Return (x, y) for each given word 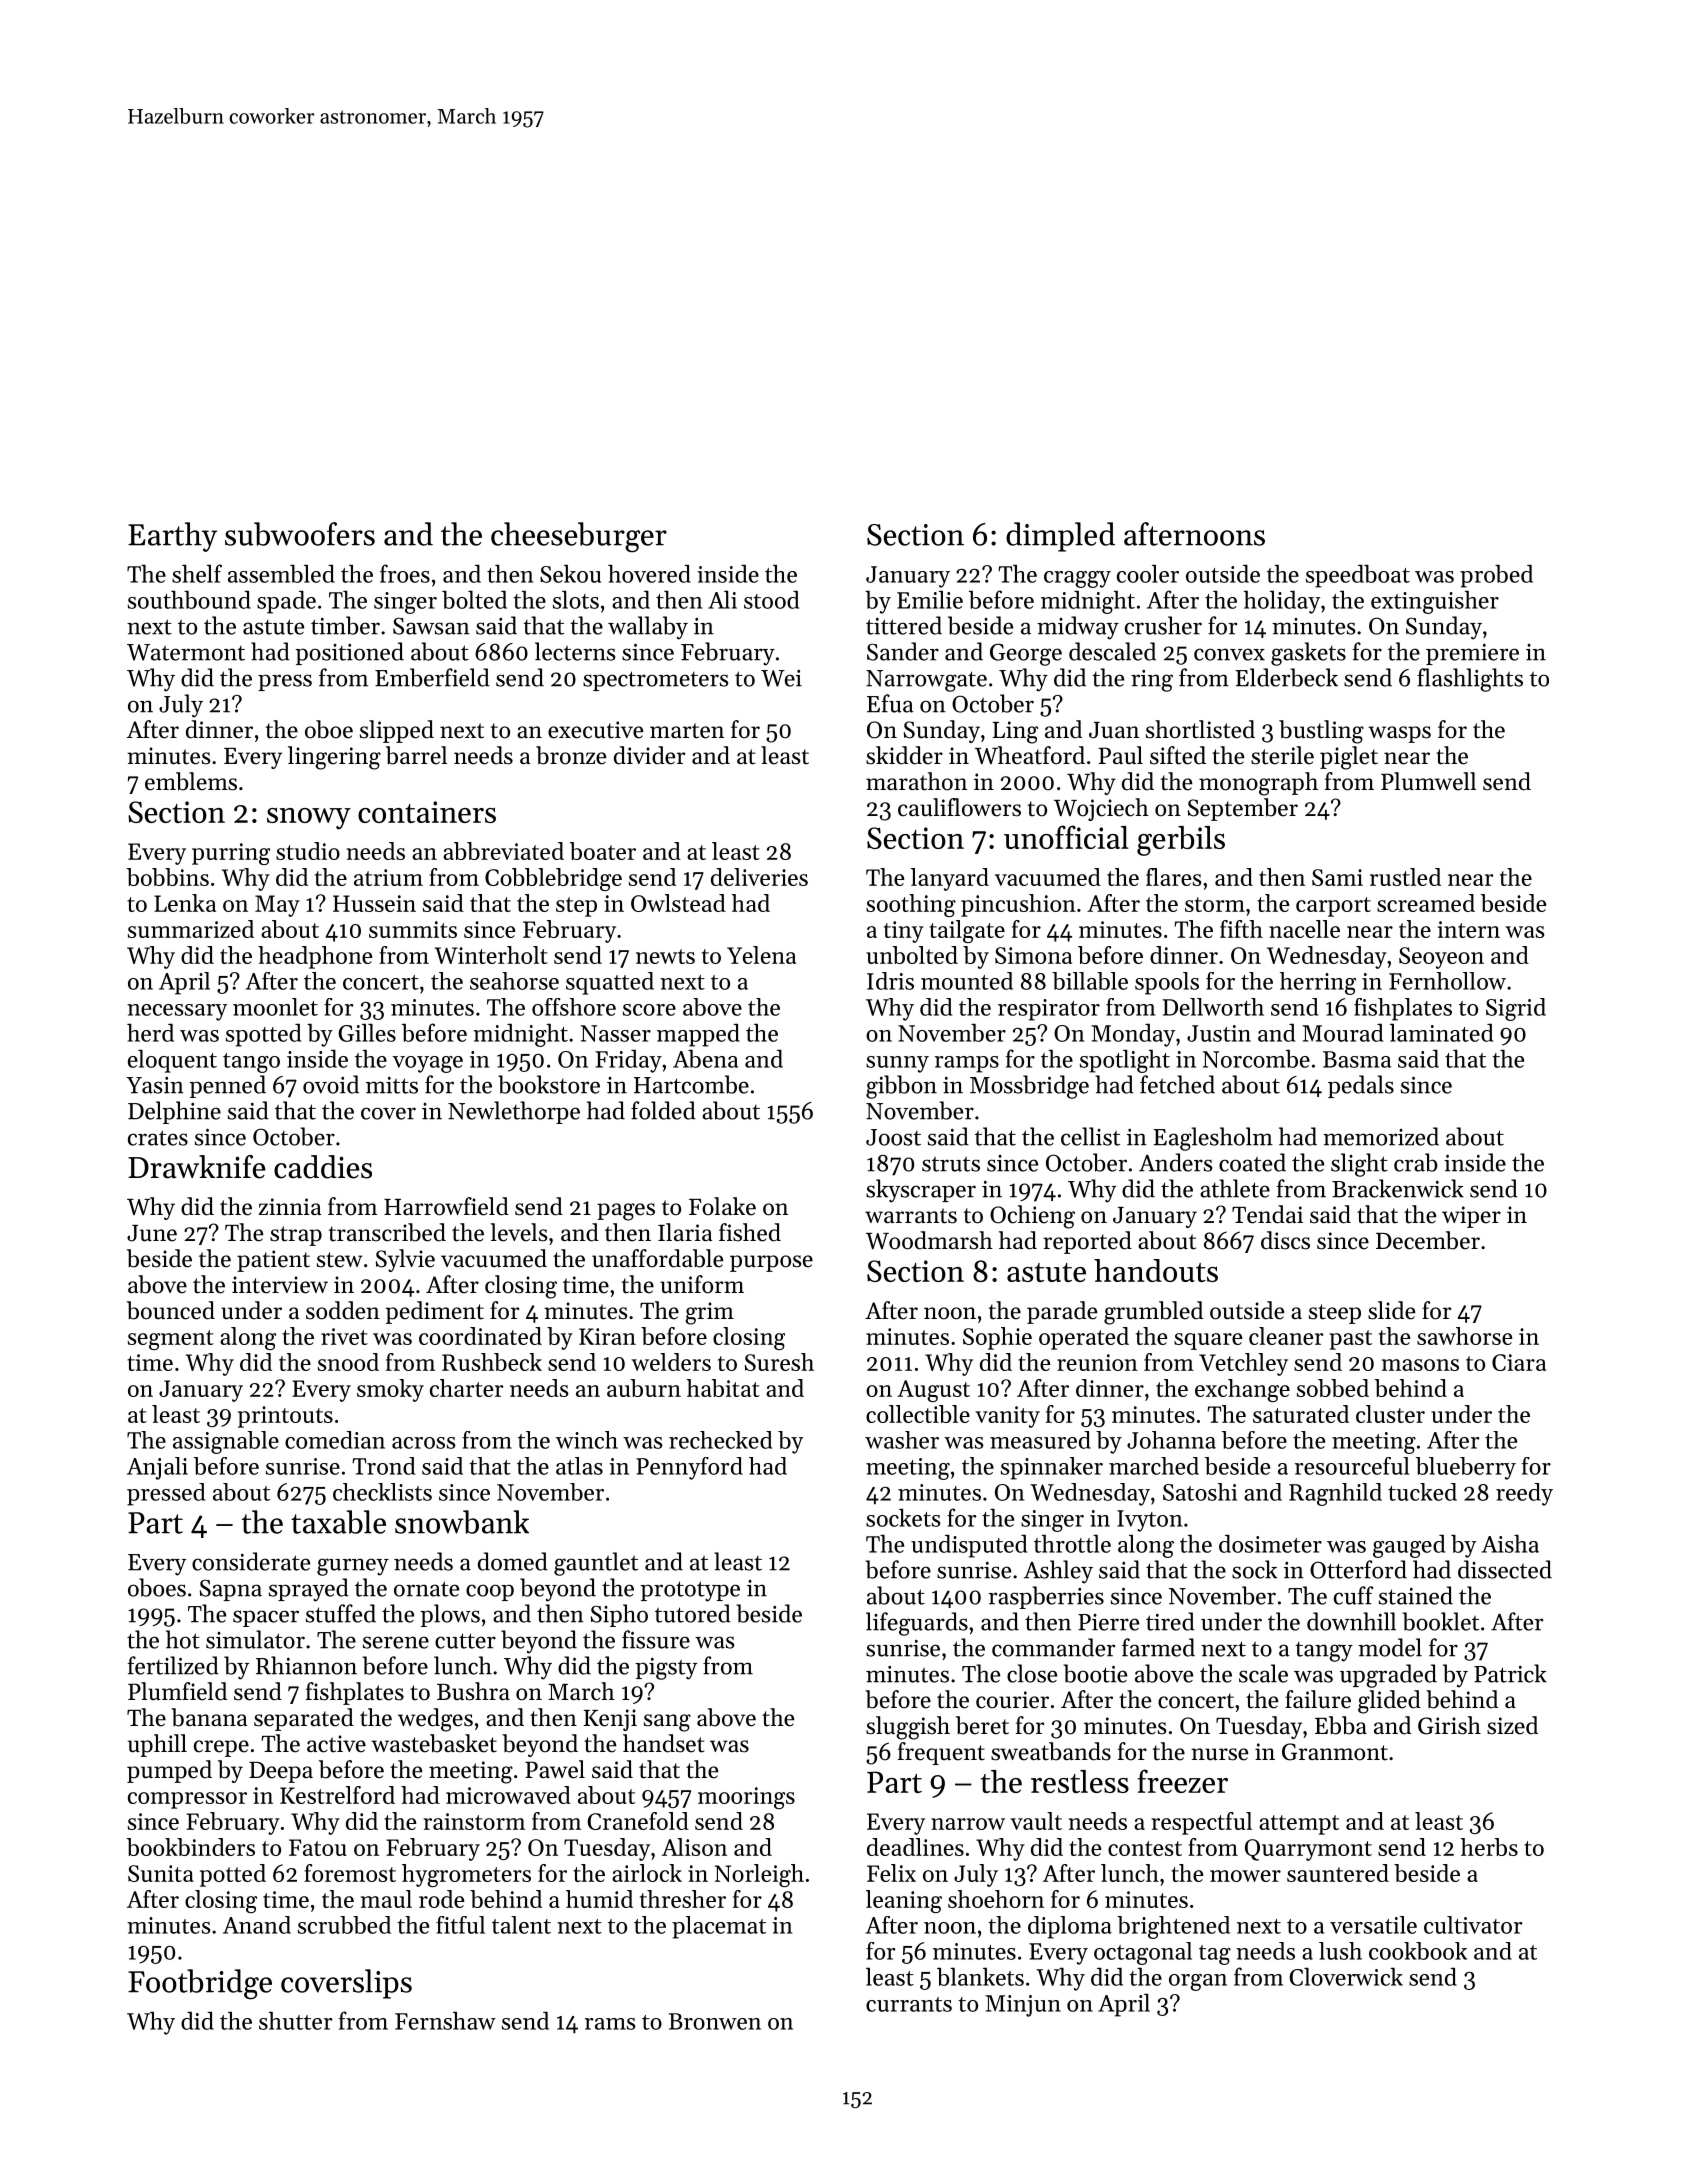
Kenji (610, 1720)
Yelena (761, 955)
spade (286, 602)
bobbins (168, 877)
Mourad (1342, 1032)
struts (951, 1164)
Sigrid (1516, 1009)
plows (450, 1615)
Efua (890, 703)
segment (171, 1340)
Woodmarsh (929, 1240)
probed (1496, 576)
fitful (460, 1925)
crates (158, 1138)
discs (1285, 1240)
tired (1170, 1621)
